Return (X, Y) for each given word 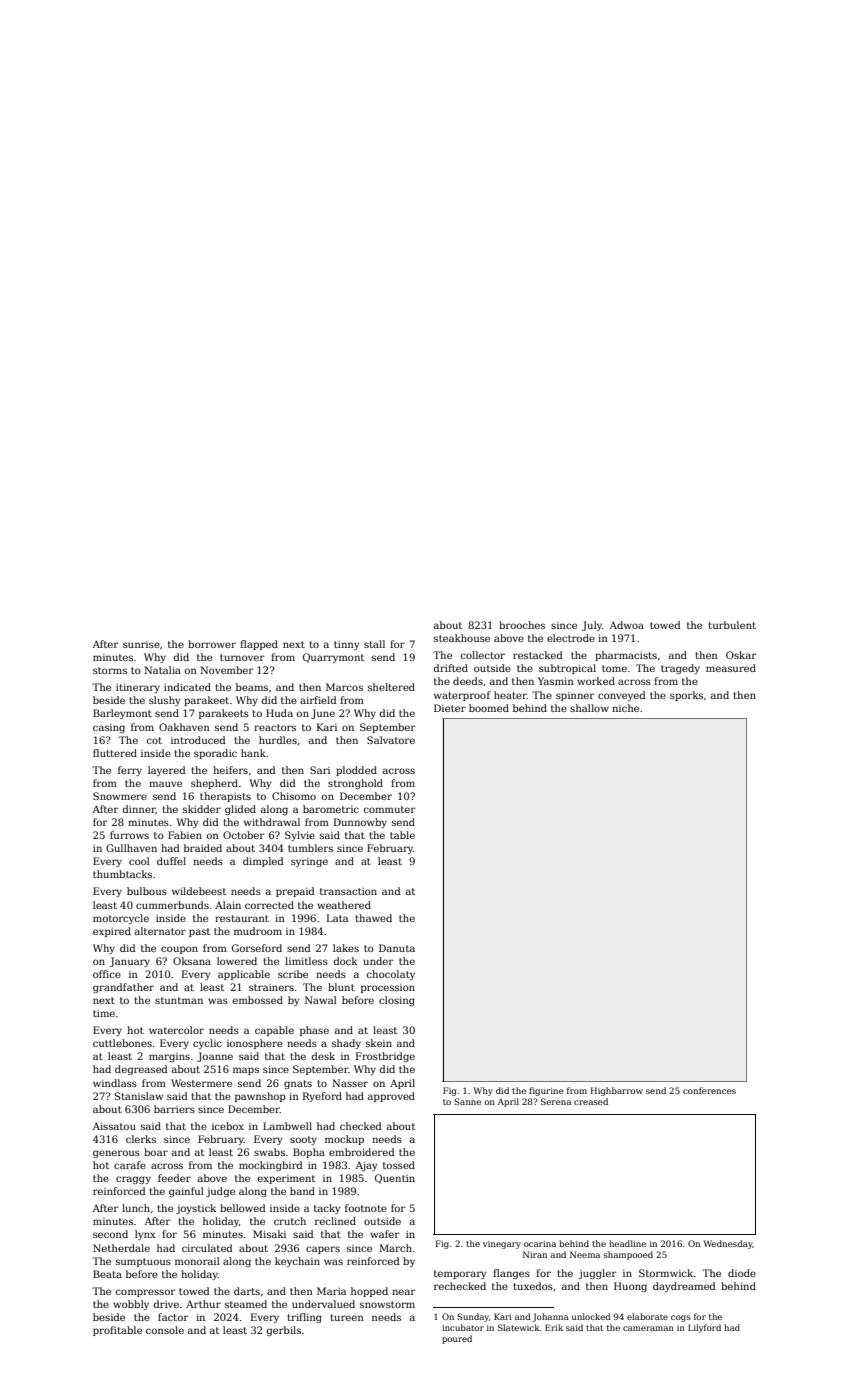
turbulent (732, 625)
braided (203, 848)
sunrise (141, 644)
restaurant (242, 918)
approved (391, 1097)
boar (156, 1152)
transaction (348, 891)
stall (374, 644)
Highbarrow (616, 1091)
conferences (709, 1090)
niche (625, 708)
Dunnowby (360, 823)
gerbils (283, 1331)
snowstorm (387, 1304)
